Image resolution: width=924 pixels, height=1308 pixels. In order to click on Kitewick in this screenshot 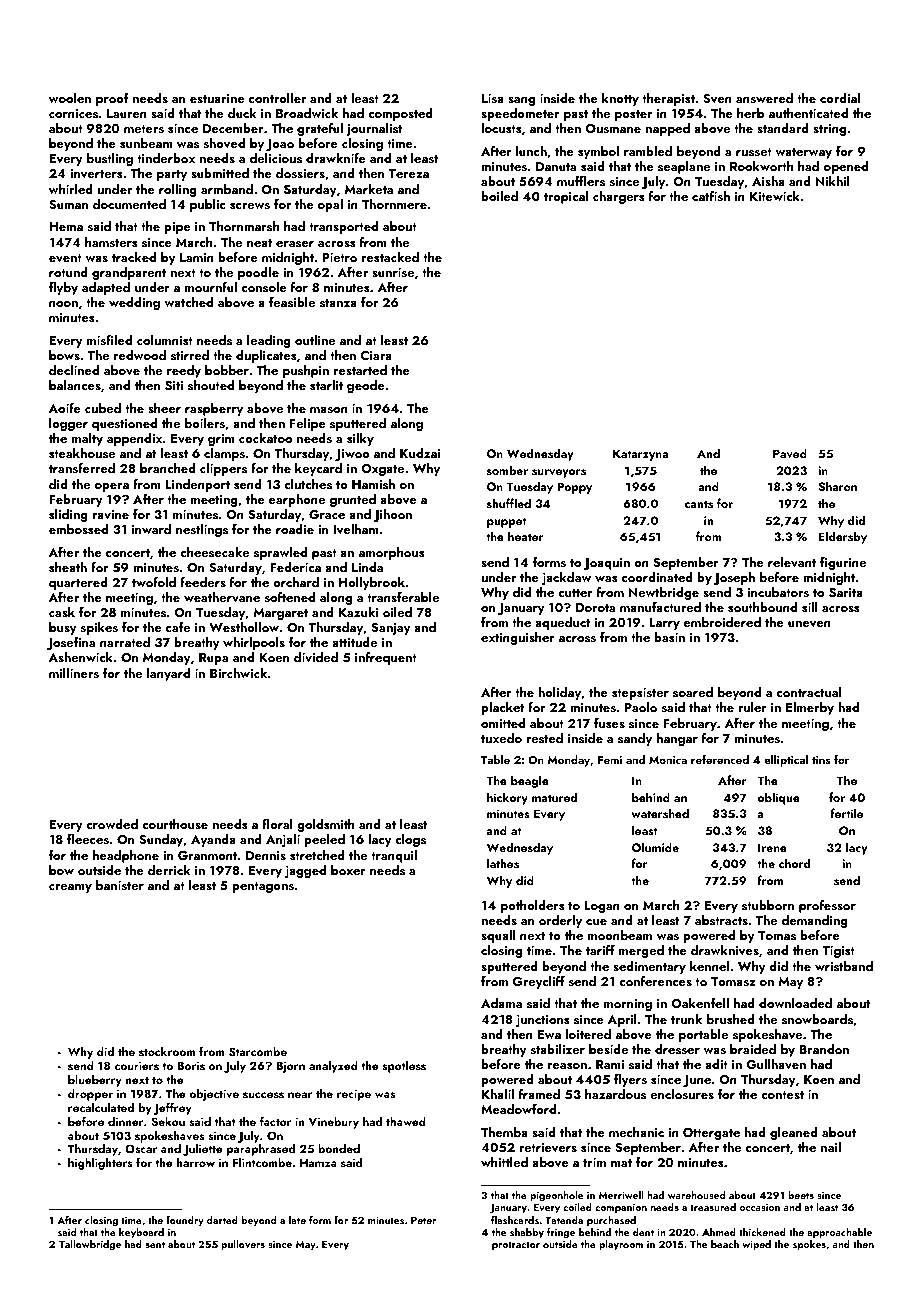, I will do `click(775, 196)`.
